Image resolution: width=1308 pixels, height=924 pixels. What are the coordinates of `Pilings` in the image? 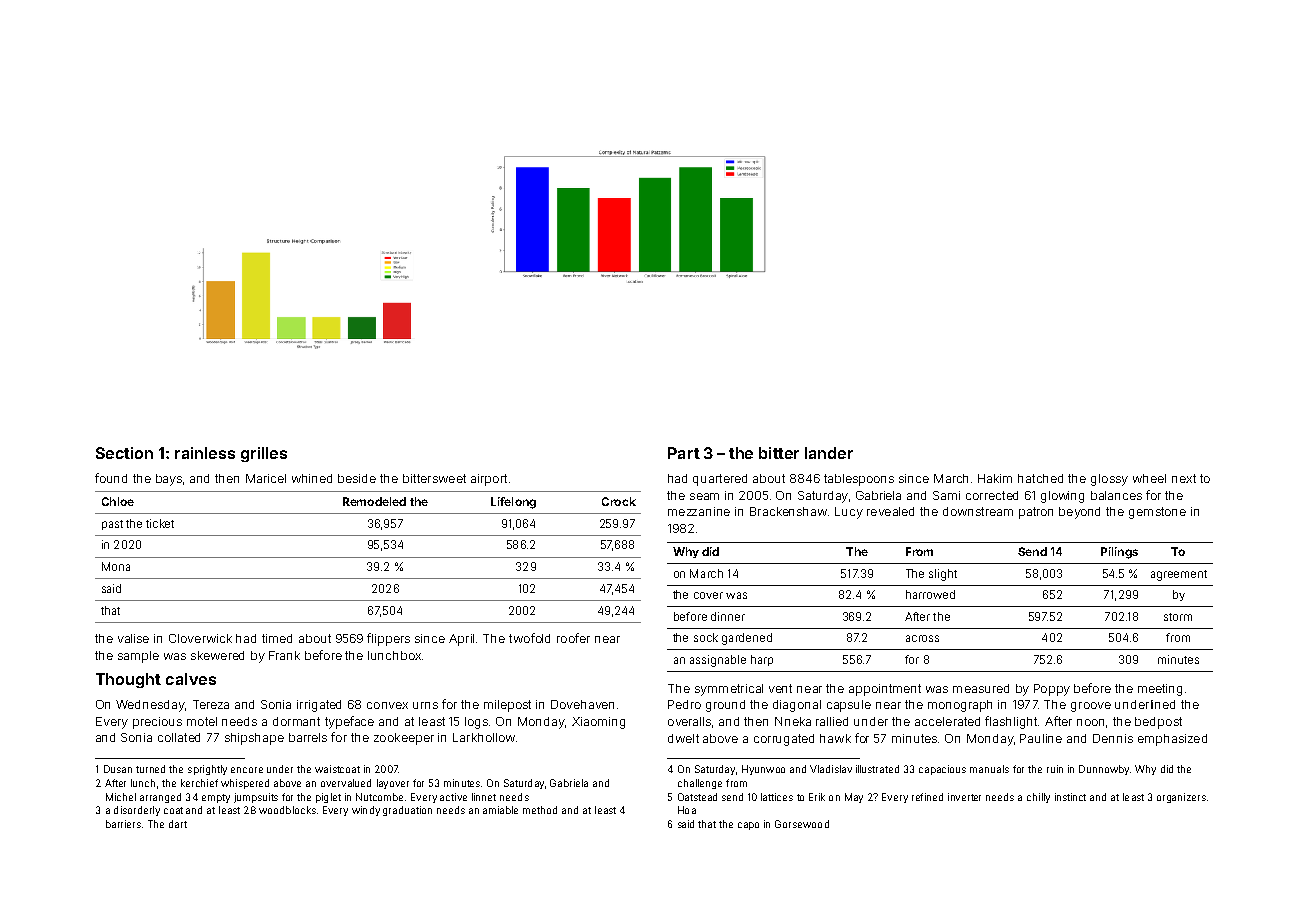 It's located at (1119, 553).
